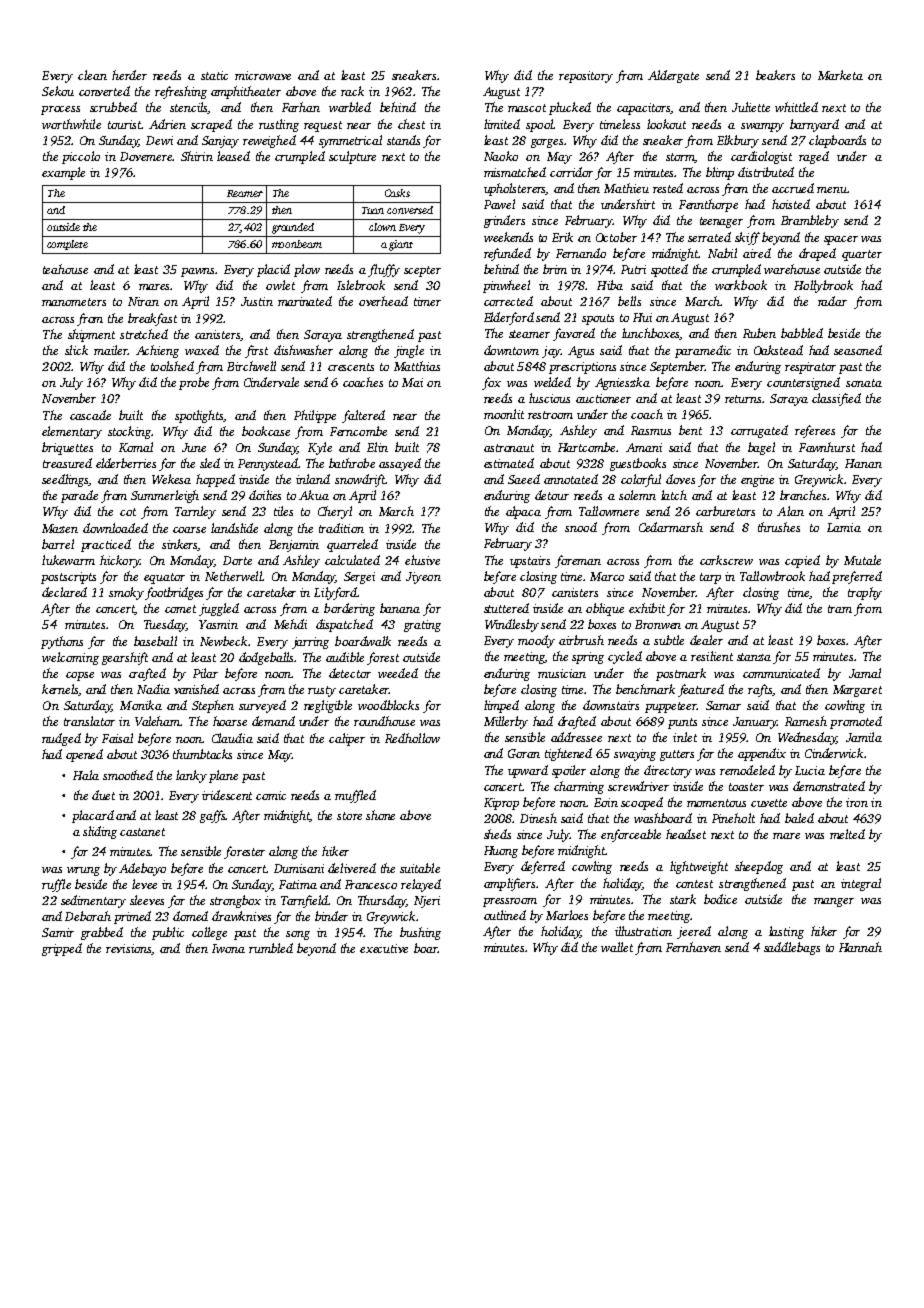  Describe the element at coordinates (754, 657) in the screenshot. I see `stanza` at that location.
